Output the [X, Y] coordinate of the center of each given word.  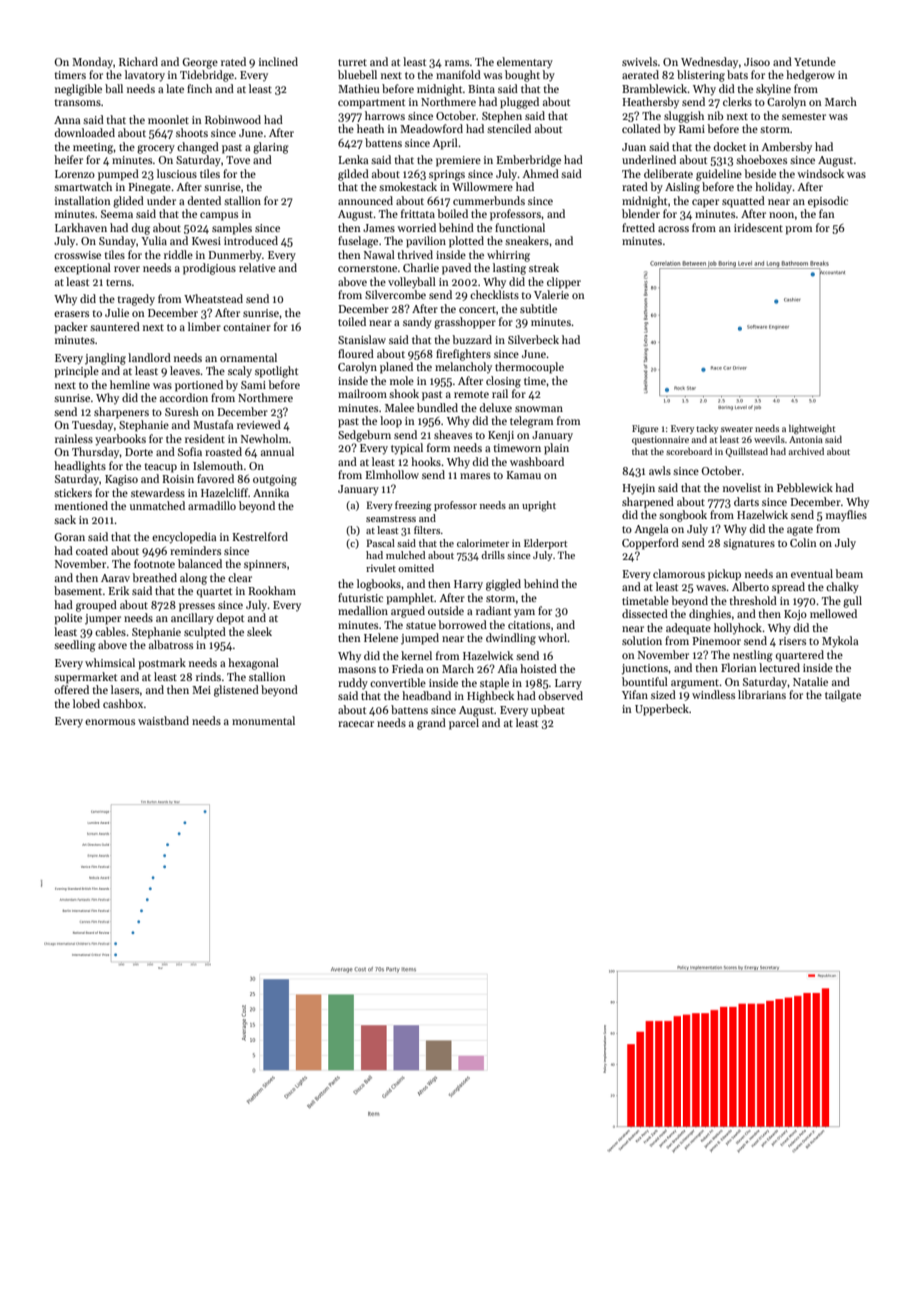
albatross [171, 644]
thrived [415, 254]
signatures [749, 544]
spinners [265, 565]
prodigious [209, 269]
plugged [519, 103]
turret [352, 62]
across [673, 229]
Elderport [545, 544]
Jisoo [757, 62]
